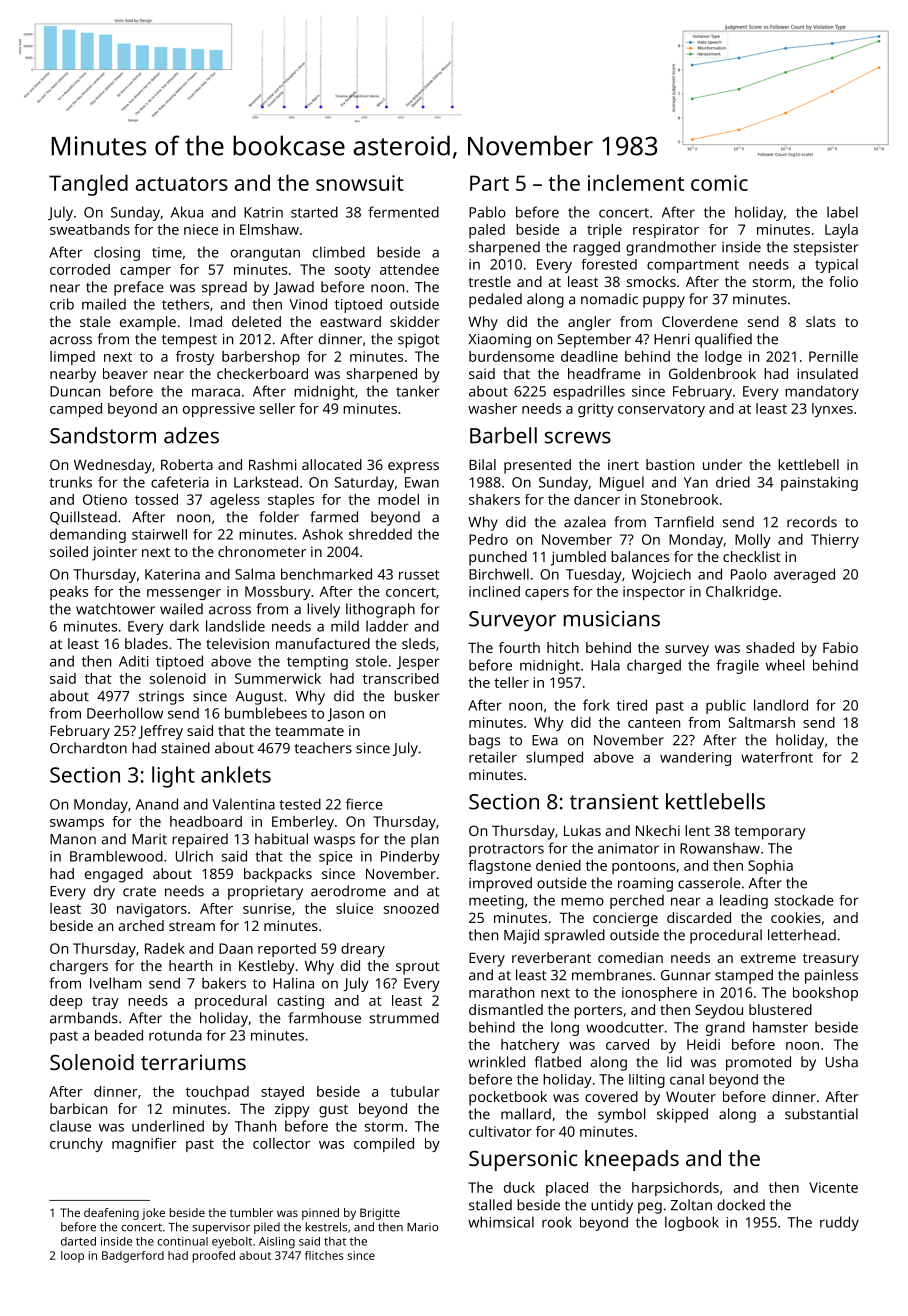 The image size is (908, 1316). What do you see at coordinates (161, 698) in the image?
I see `strings` at bounding box center [161, 698].
